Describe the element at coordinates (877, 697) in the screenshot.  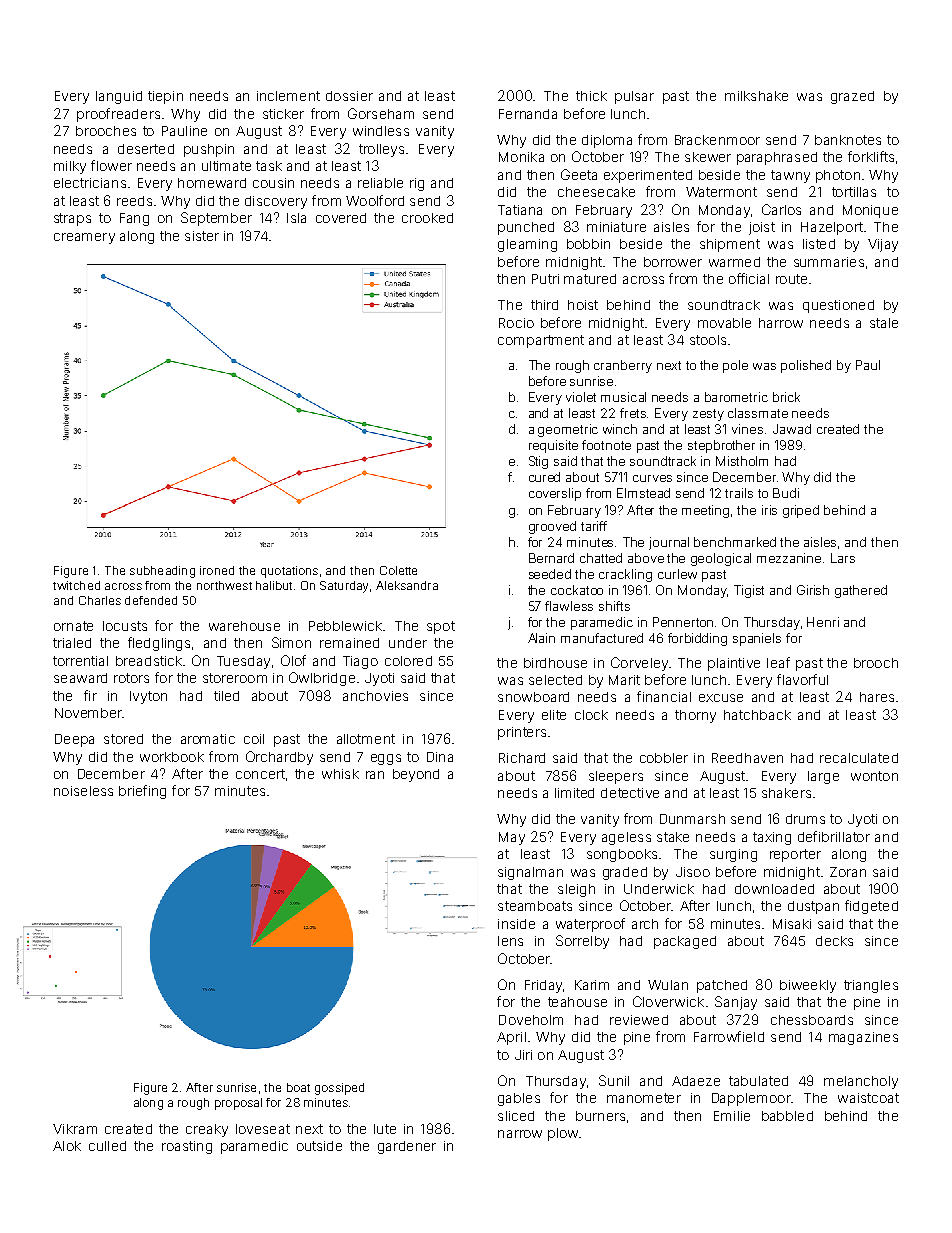
I see `hares` at that location.
